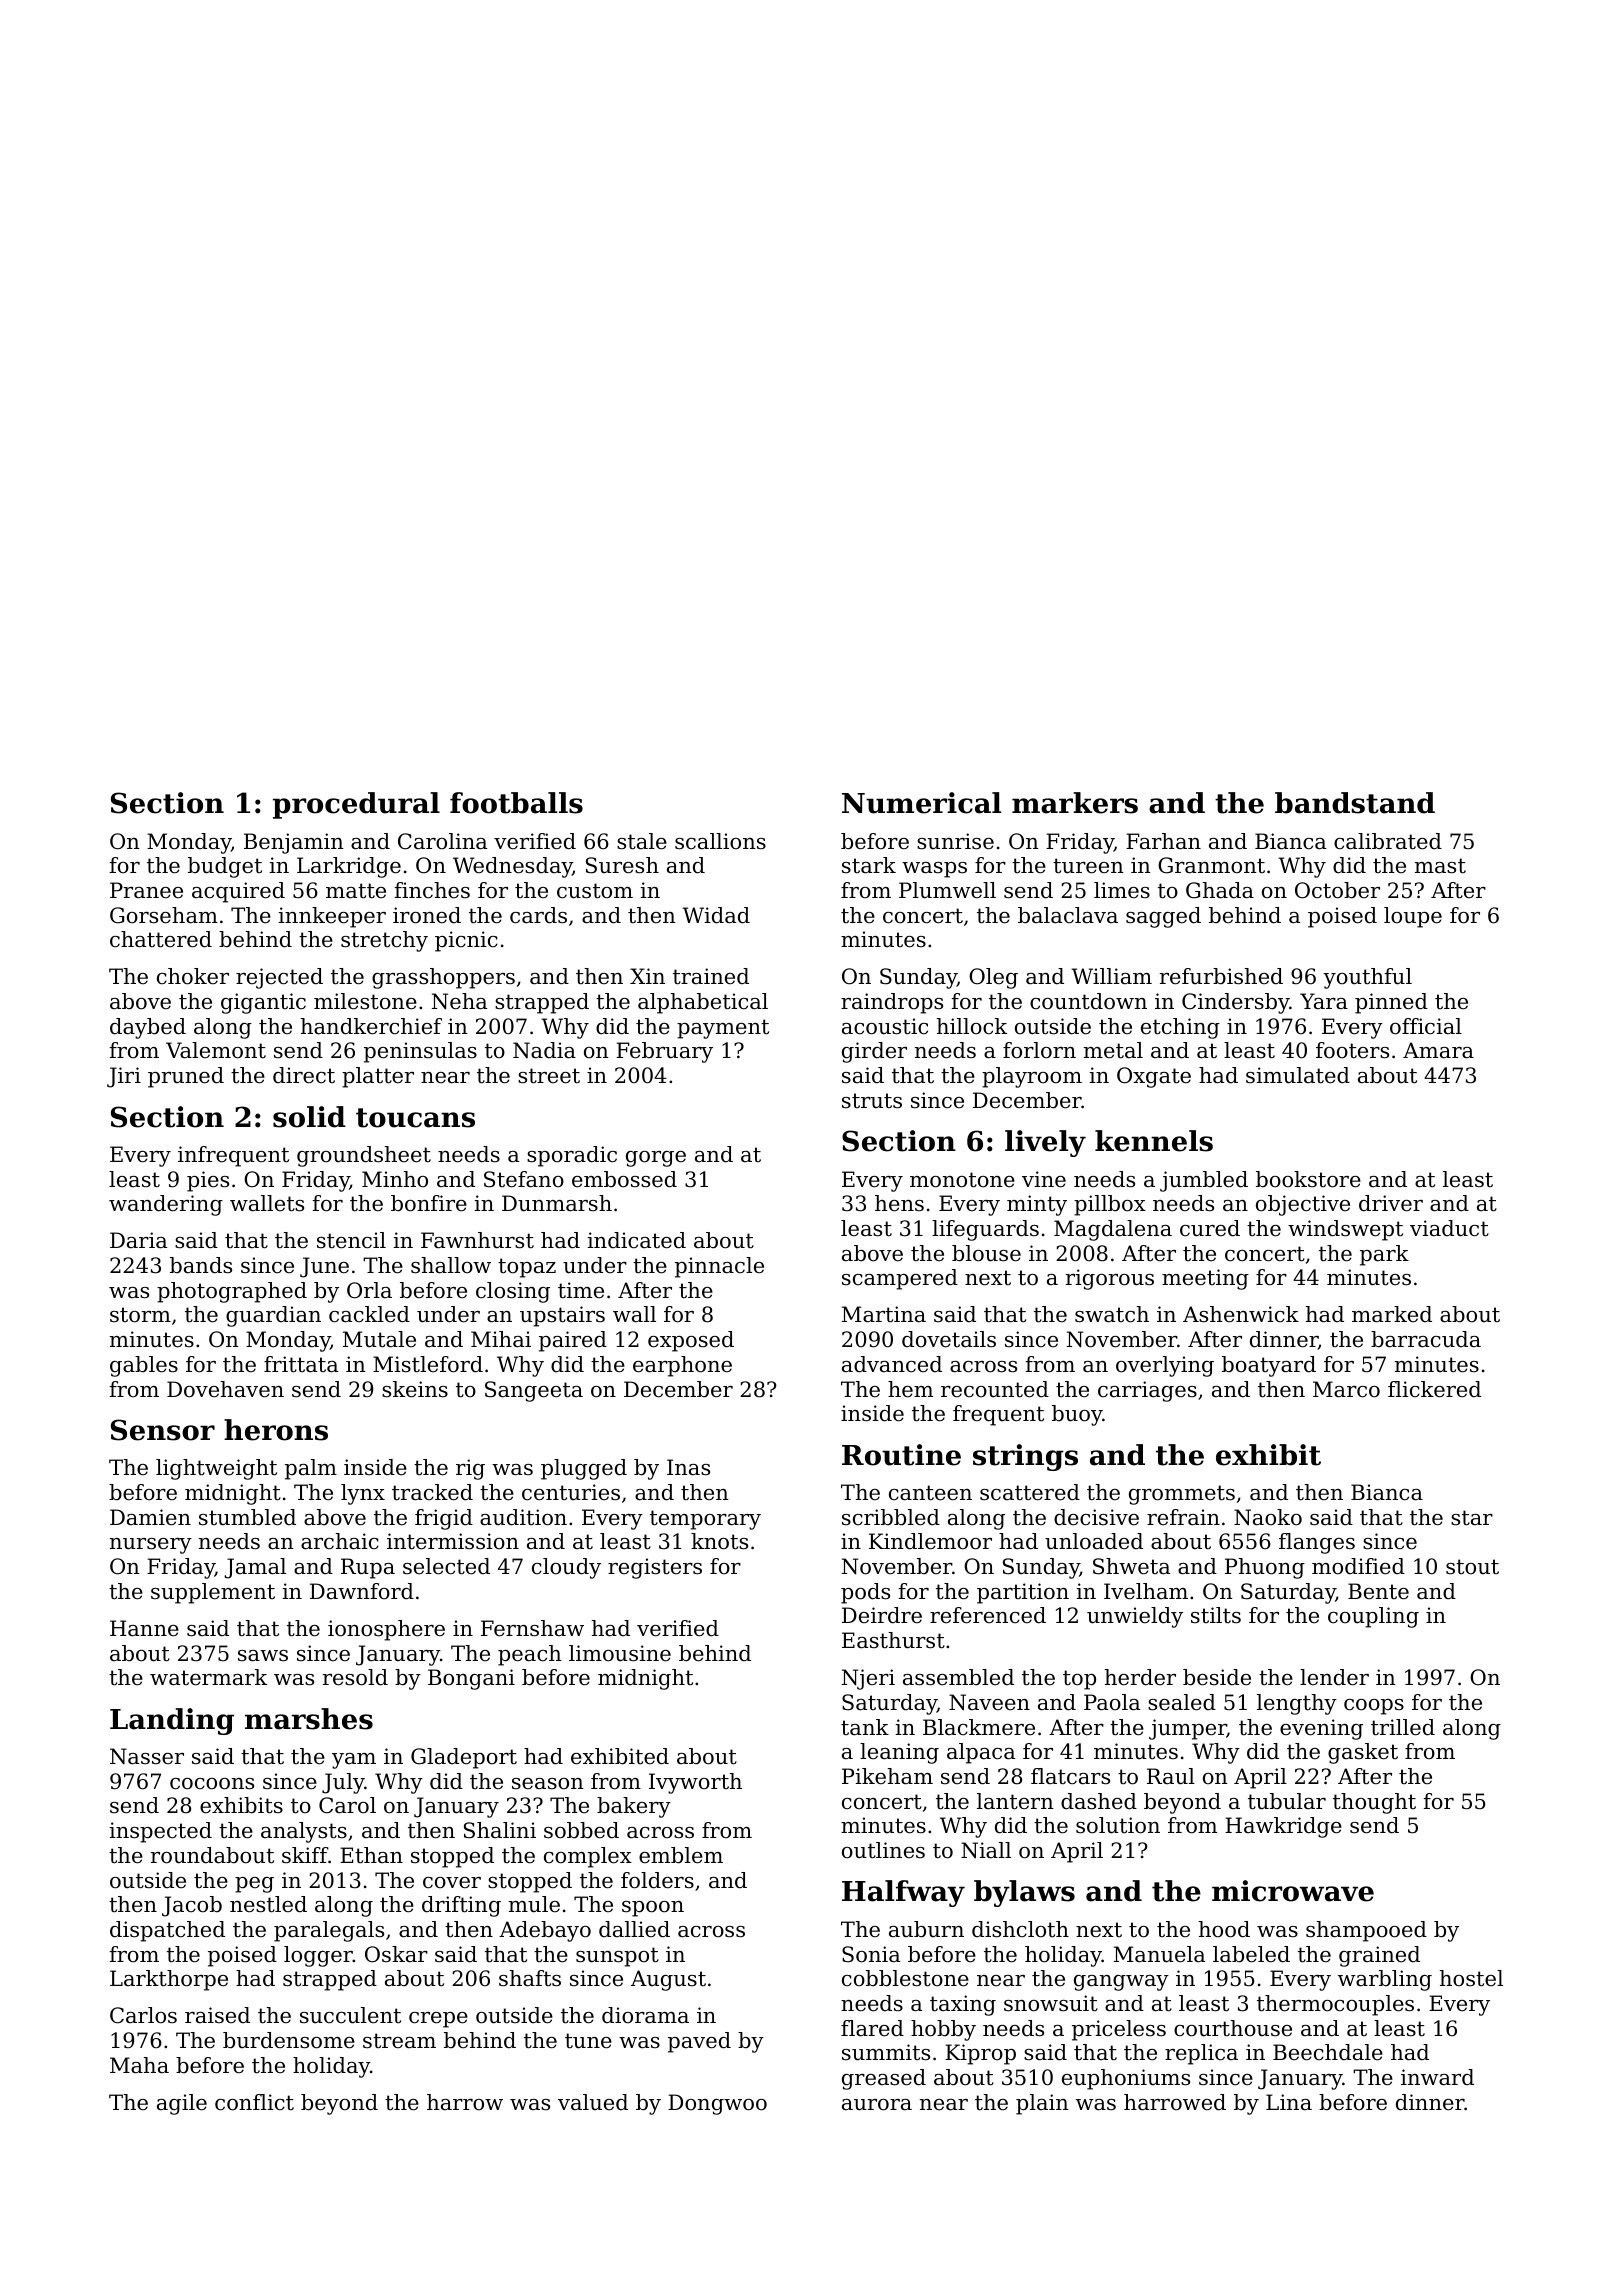 The height and width of the image is (2292, 1620). Describe the element at coordinates (438, 2020) in the image. I see `crepe` at that location.
